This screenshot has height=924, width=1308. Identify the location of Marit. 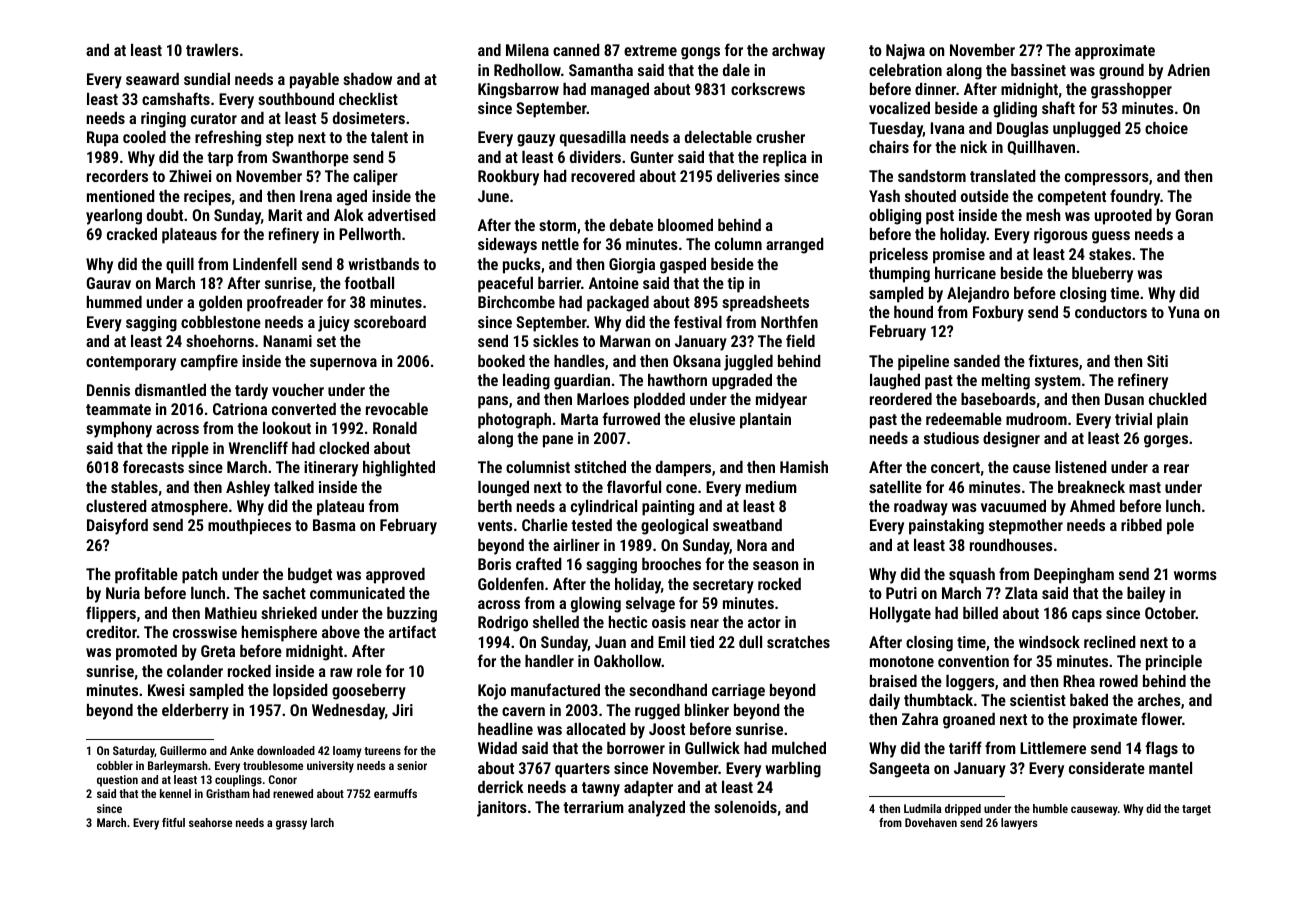
(285, 215).
